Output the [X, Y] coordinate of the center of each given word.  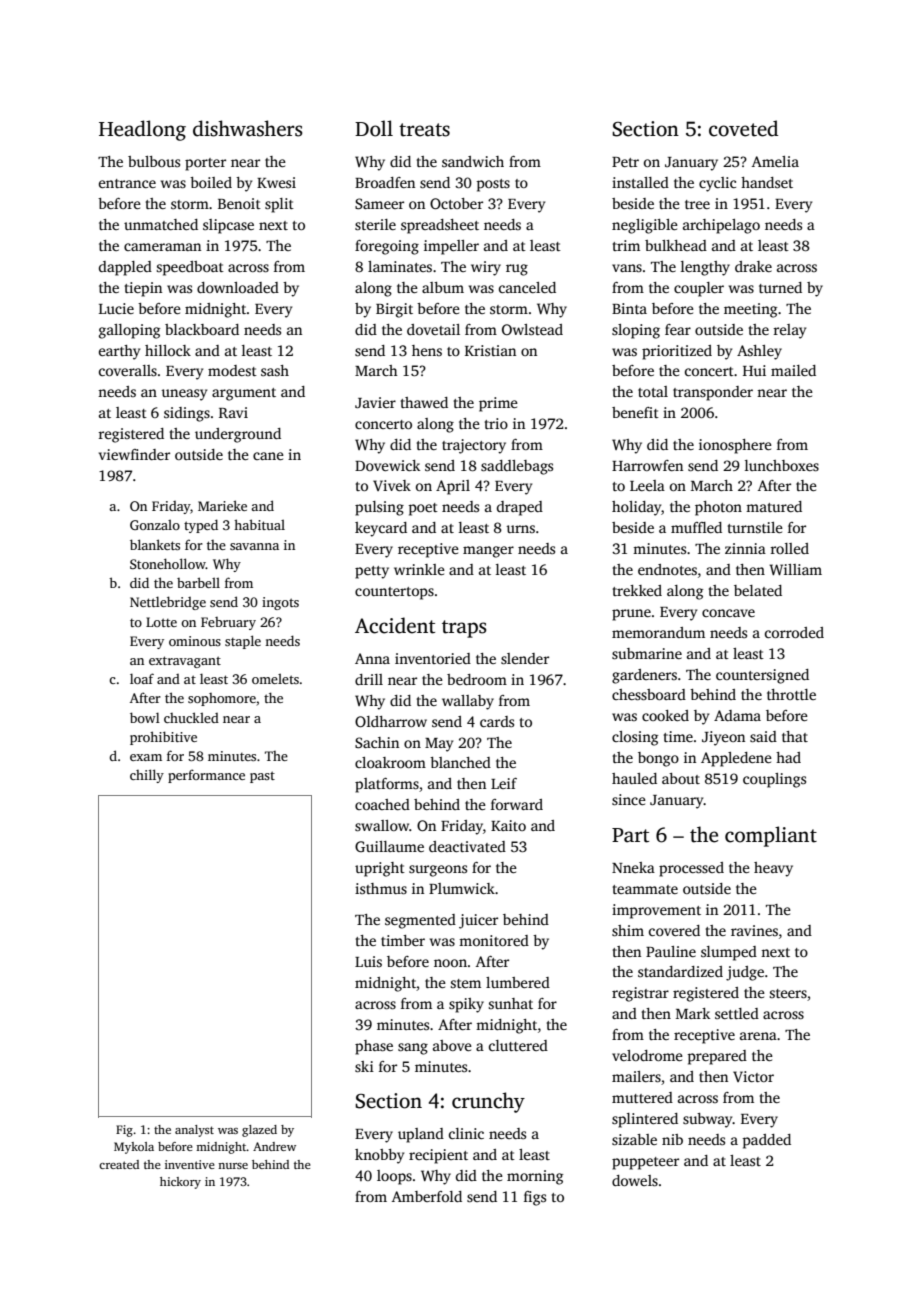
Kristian [490, 350]
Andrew [274, 1146]
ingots [280, 603]
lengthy [705, 268]
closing [635, 738]
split [279, 205]
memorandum [658, 632]
